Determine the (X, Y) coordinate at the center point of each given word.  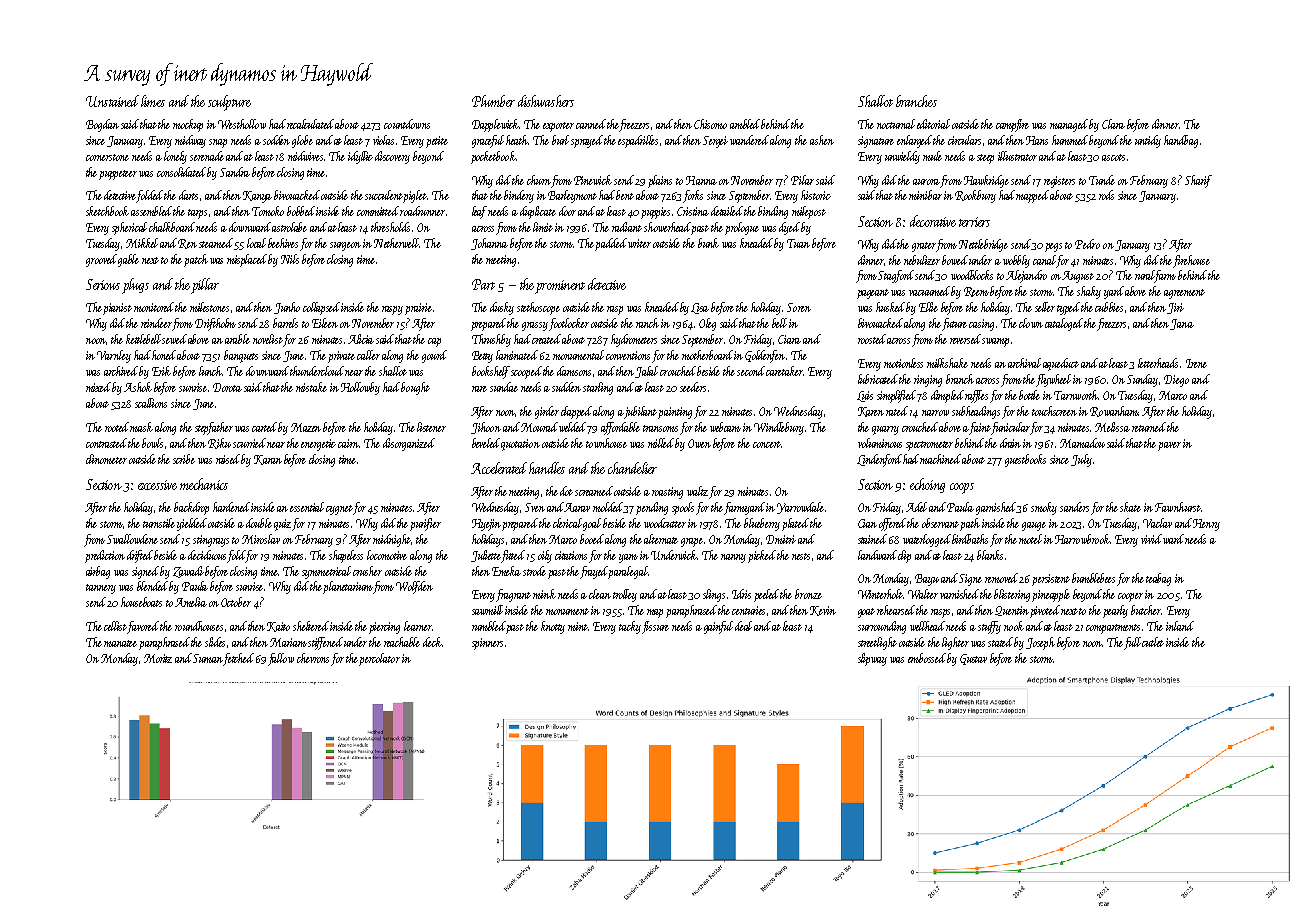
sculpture (229, 103)
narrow (935, 413)
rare (479, 389)
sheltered (311, 626)
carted (265, 427)
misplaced (248, 260)
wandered (749, 140)
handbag (1181, 141)
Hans (1037, 140)
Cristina (693, 211)
